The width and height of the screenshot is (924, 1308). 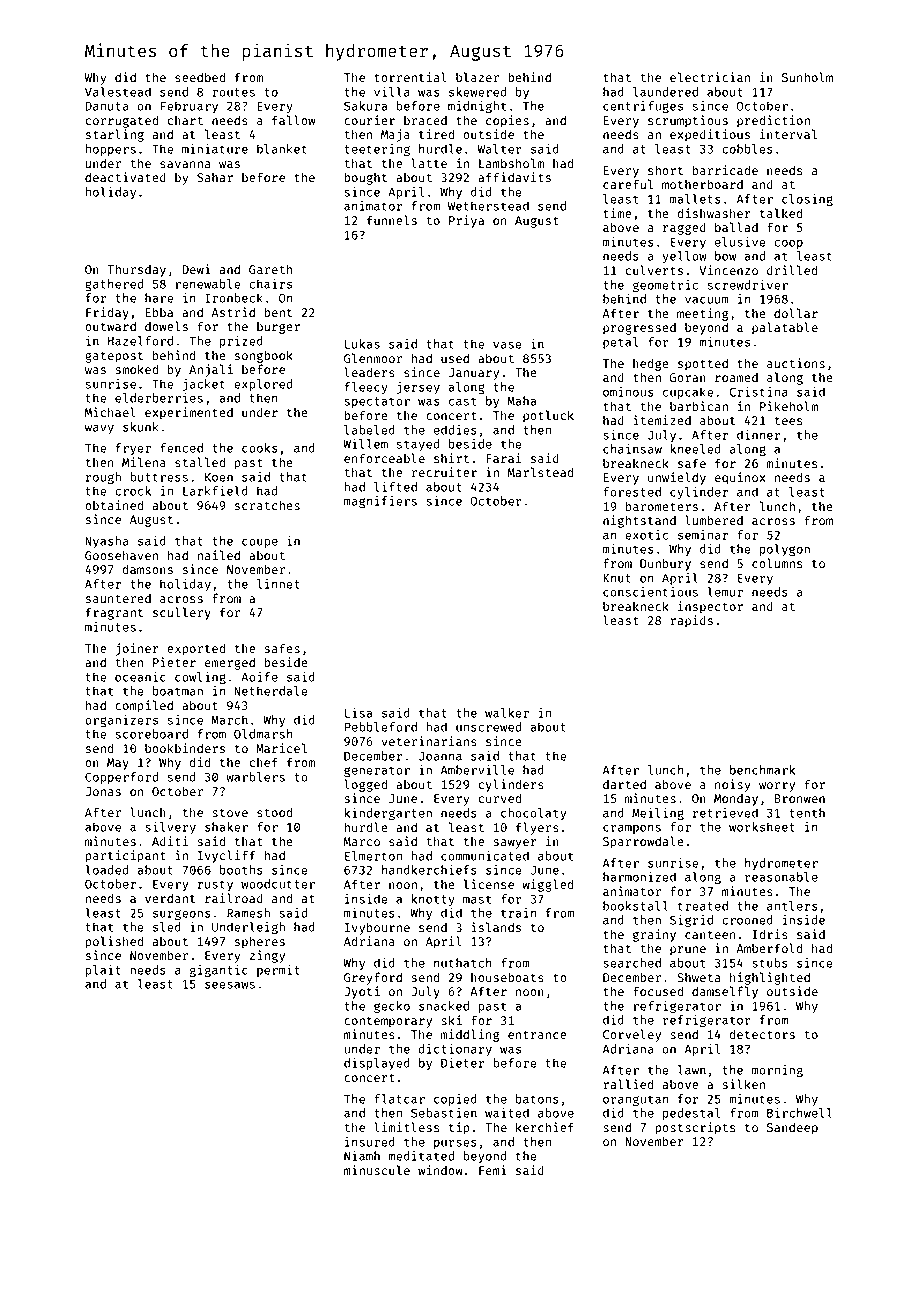 What do you see at coordinates (440, 1170) in the screenshot?
I see `window` at bounding box center [440, 1170].
